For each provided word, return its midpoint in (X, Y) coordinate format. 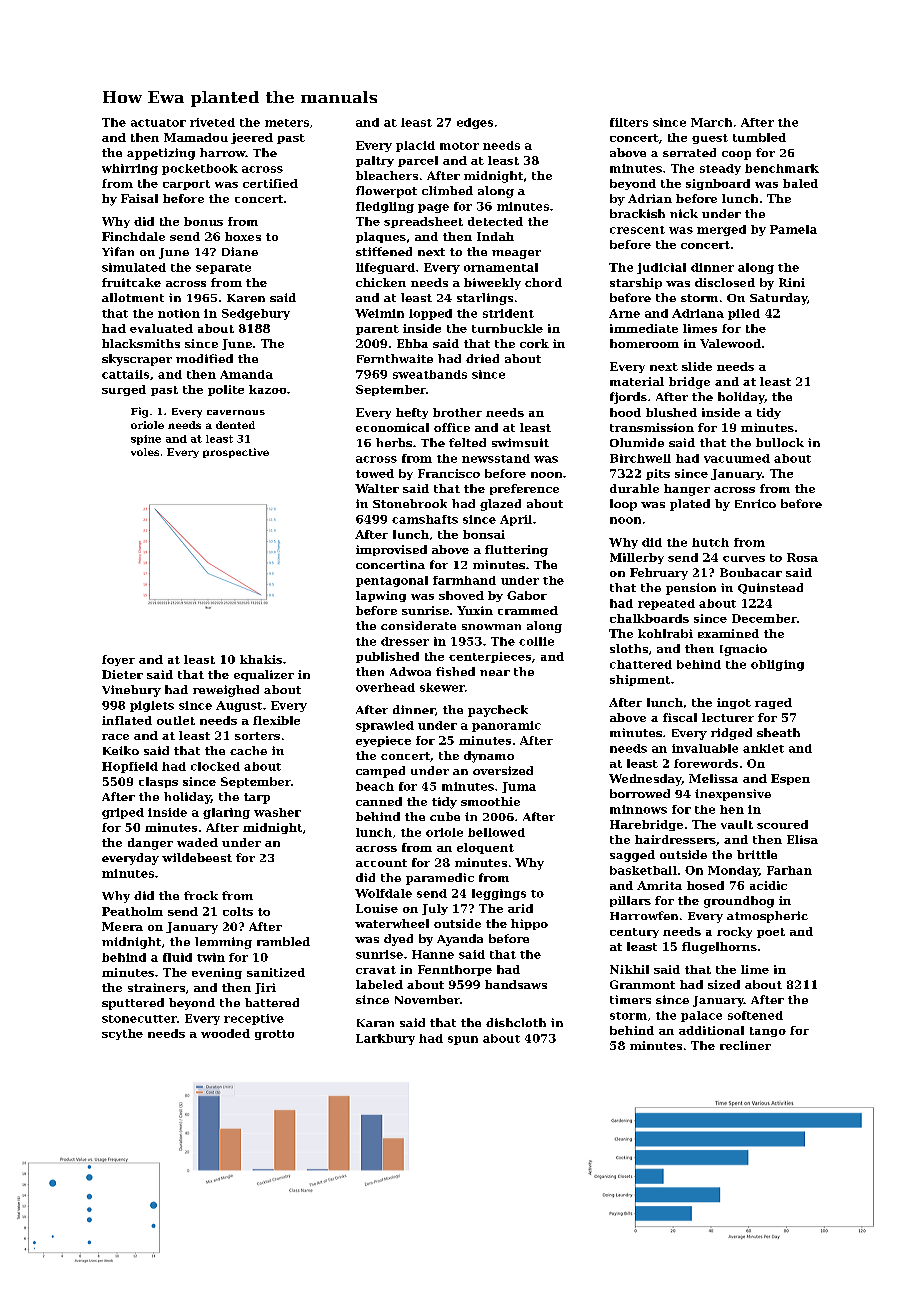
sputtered (133, 1004)
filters (629, 122)
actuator (158, 123)
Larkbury (385, 1039)
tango (768, 1032)
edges (475, 123)
